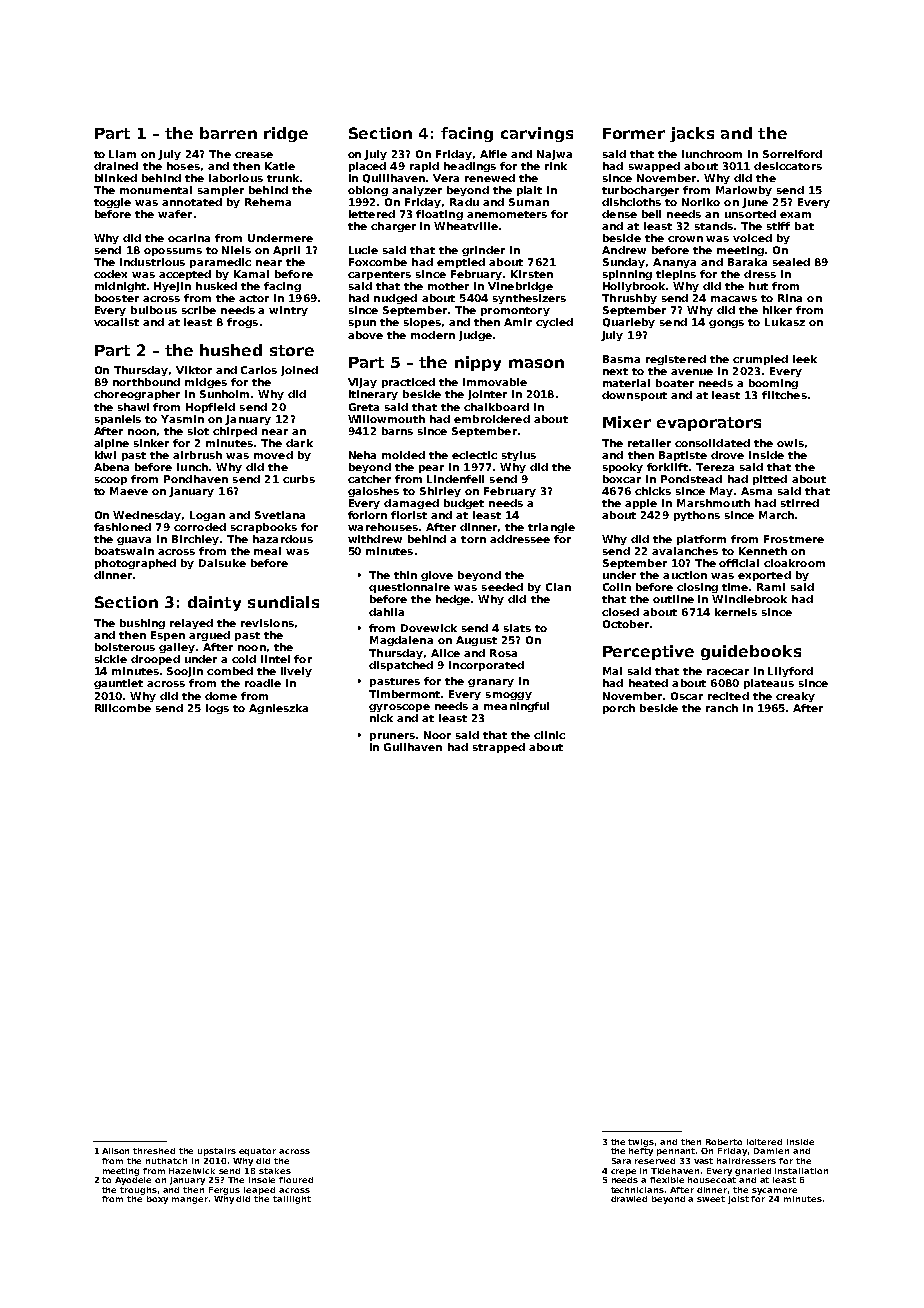 This page has height=1308, width=924. I want to click on stiff, so click(778, 226).
